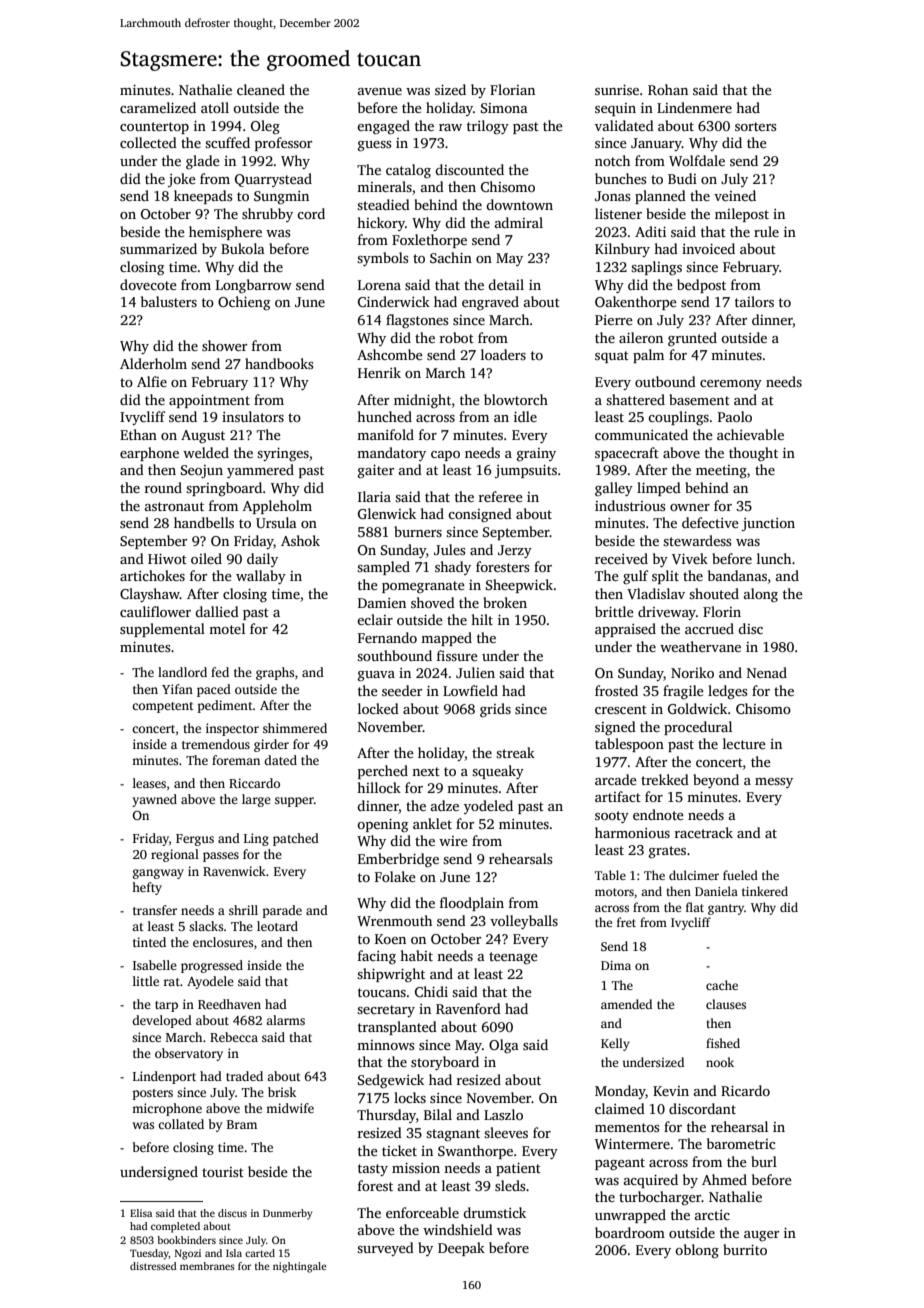 The width and height of the screenshot is (924, 1308). I want to click on Alfie, so click(152, 381).
